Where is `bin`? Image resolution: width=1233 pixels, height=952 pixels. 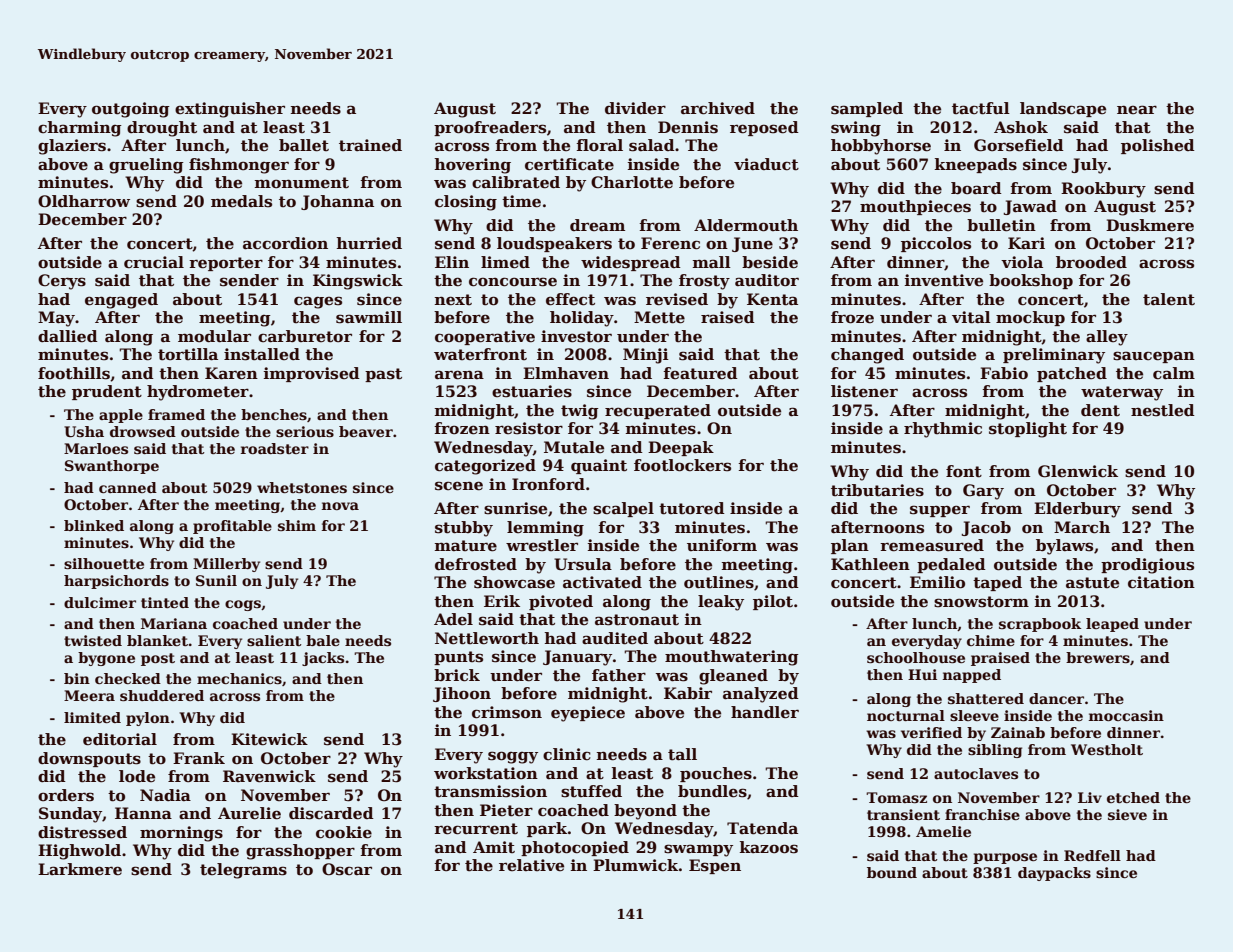 bin is located at coordinates (77, 678).
